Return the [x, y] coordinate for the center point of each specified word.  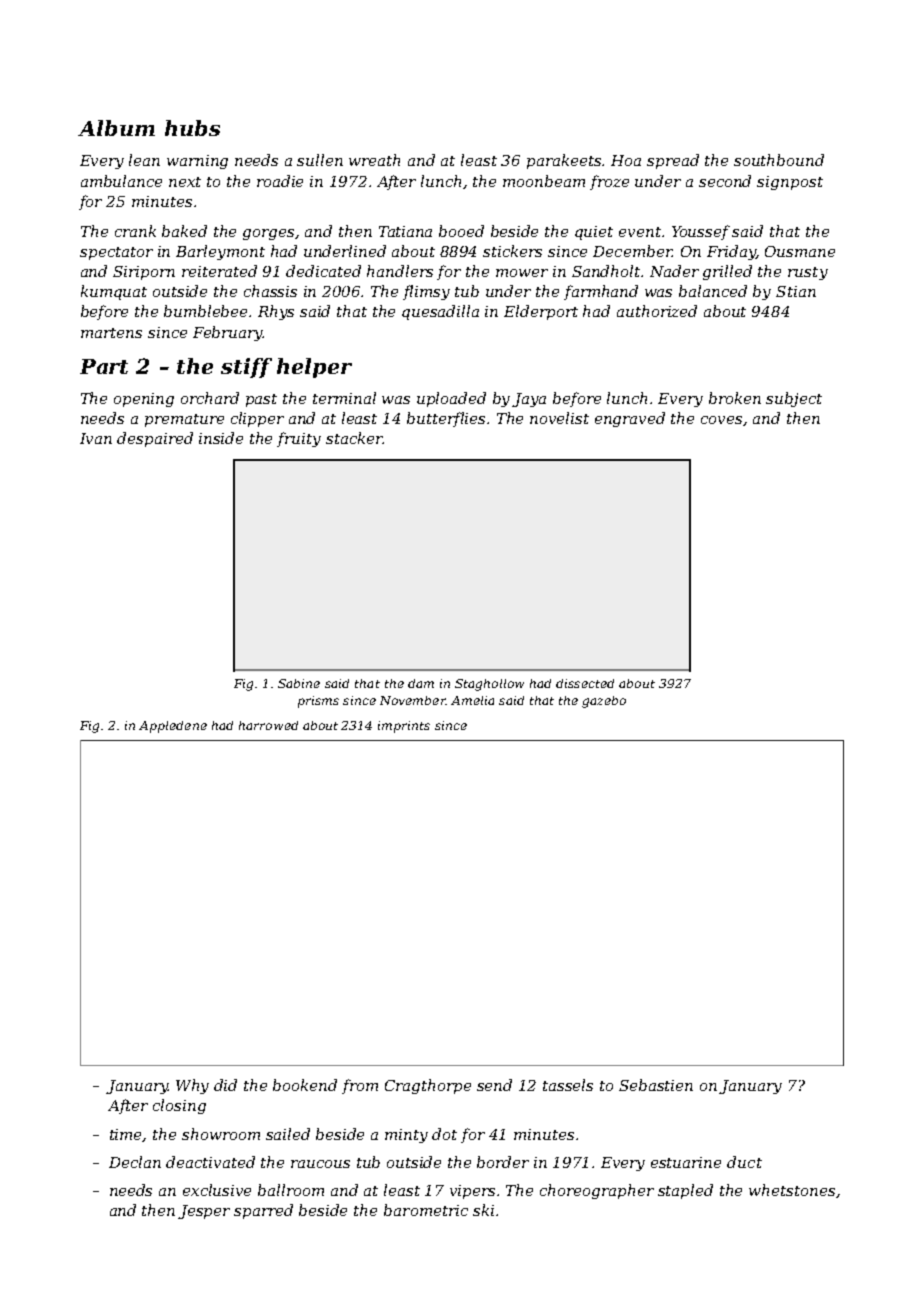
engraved [630, 419]
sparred [263, 1211]
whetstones [792, 1190]
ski [483, 1210]
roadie [280, 181]
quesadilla [440, 312]
